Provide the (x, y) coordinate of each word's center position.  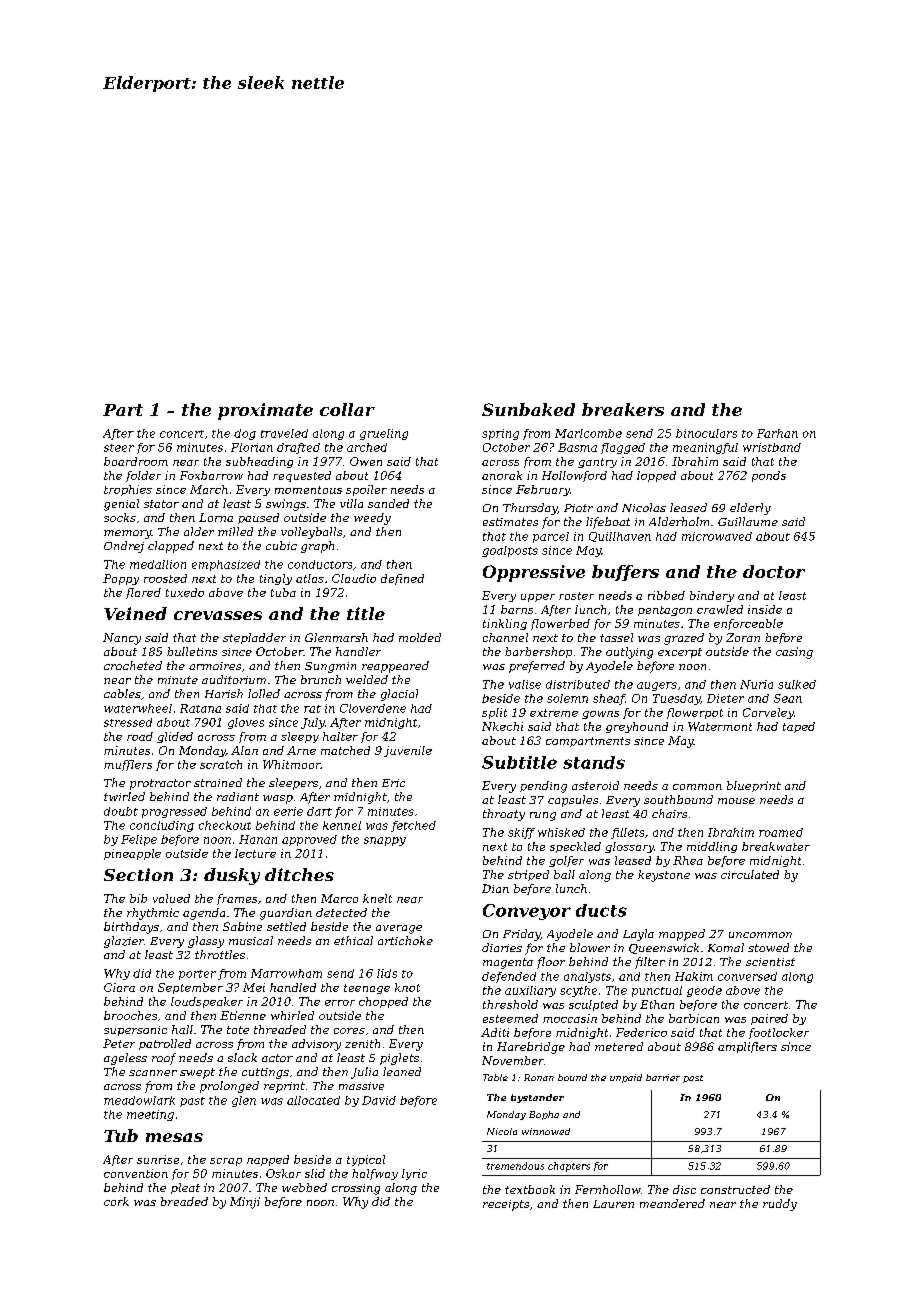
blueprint (754, 786)
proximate (265, 411)
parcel (551, 537)
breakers (623, 409)
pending (543, 787)
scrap (226, 1162)
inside (765, 609)
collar (347, 409)
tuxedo (185, 592)
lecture (255, 853)
